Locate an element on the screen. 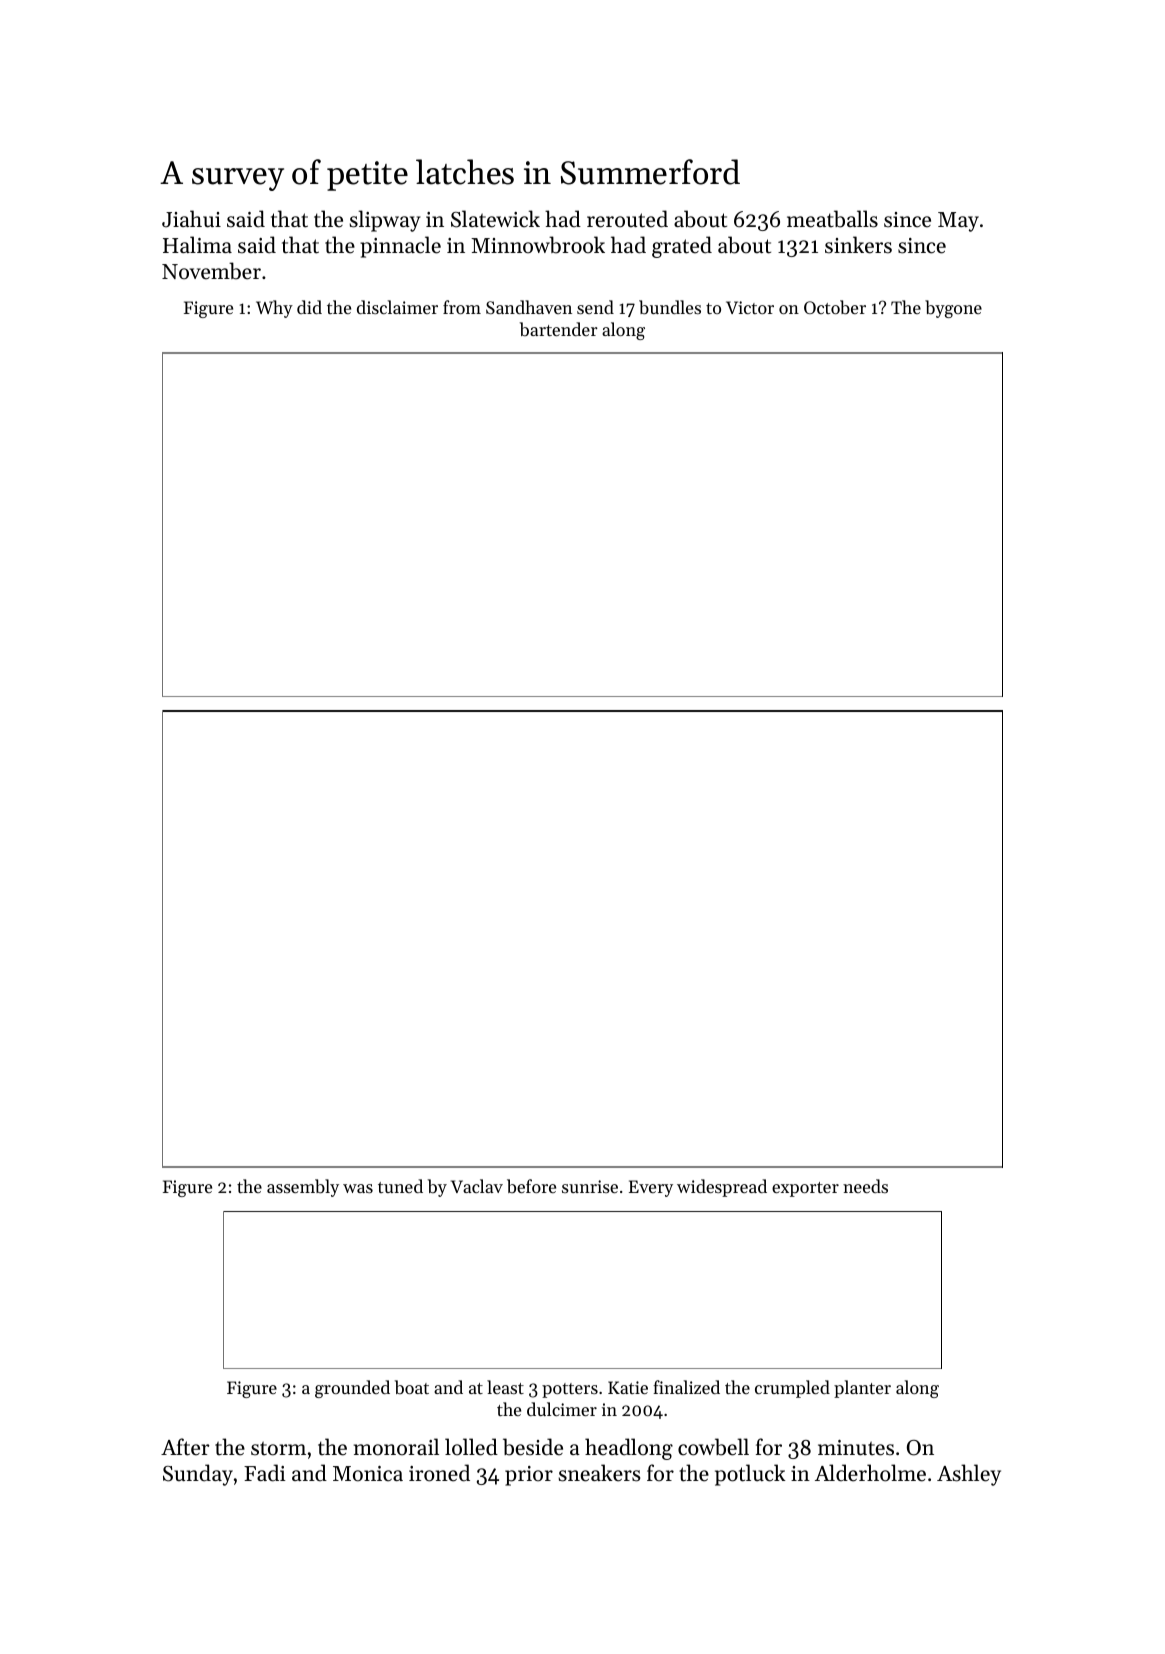 The image size is (1165, 1654). needs is located at coordinates (865, 1186).
